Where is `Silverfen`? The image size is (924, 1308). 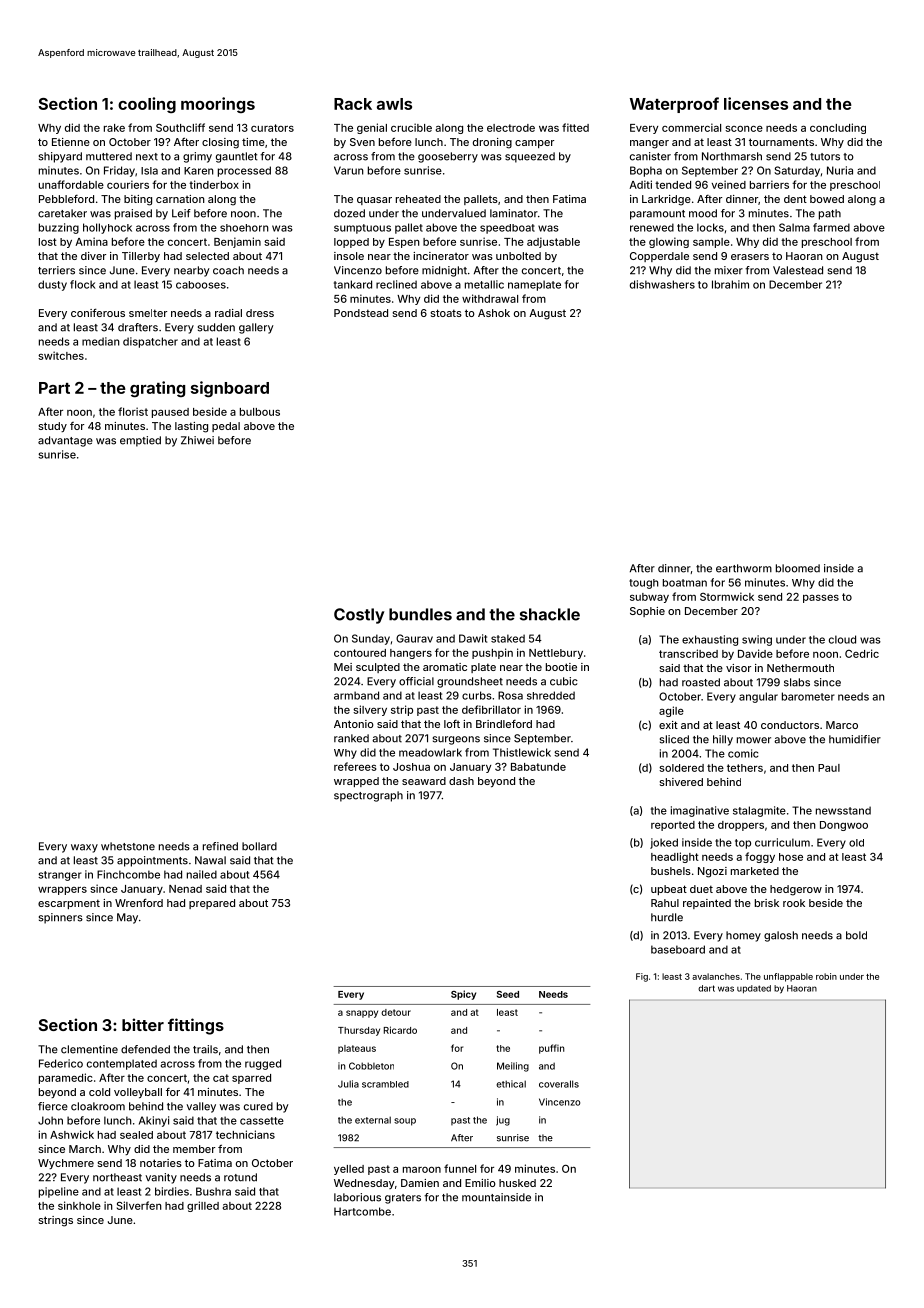 Silverfen is located at coordinates (139, 1205).
